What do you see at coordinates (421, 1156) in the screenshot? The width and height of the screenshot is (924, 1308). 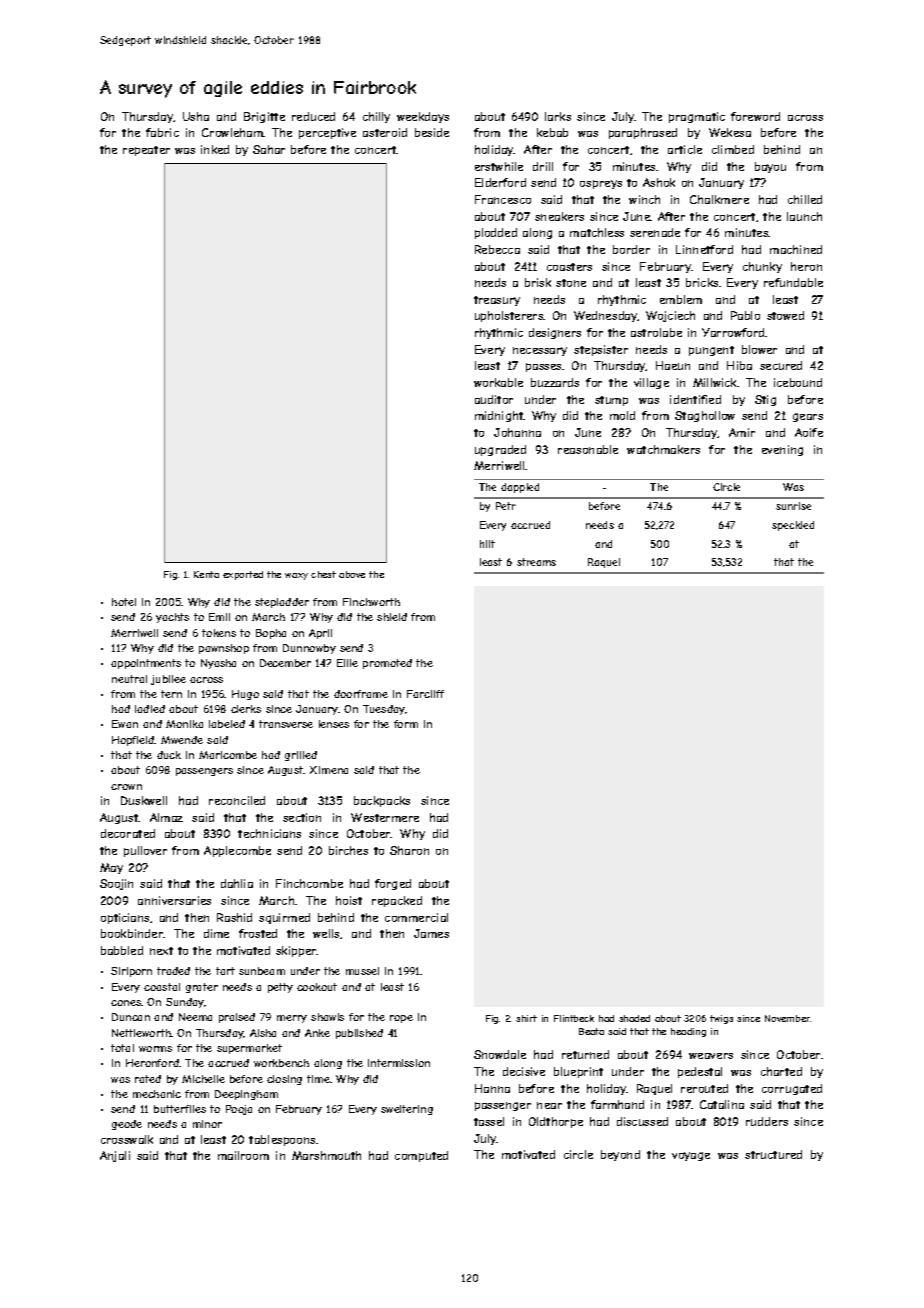 I see `computed` at bounding box center [421, 1156].
